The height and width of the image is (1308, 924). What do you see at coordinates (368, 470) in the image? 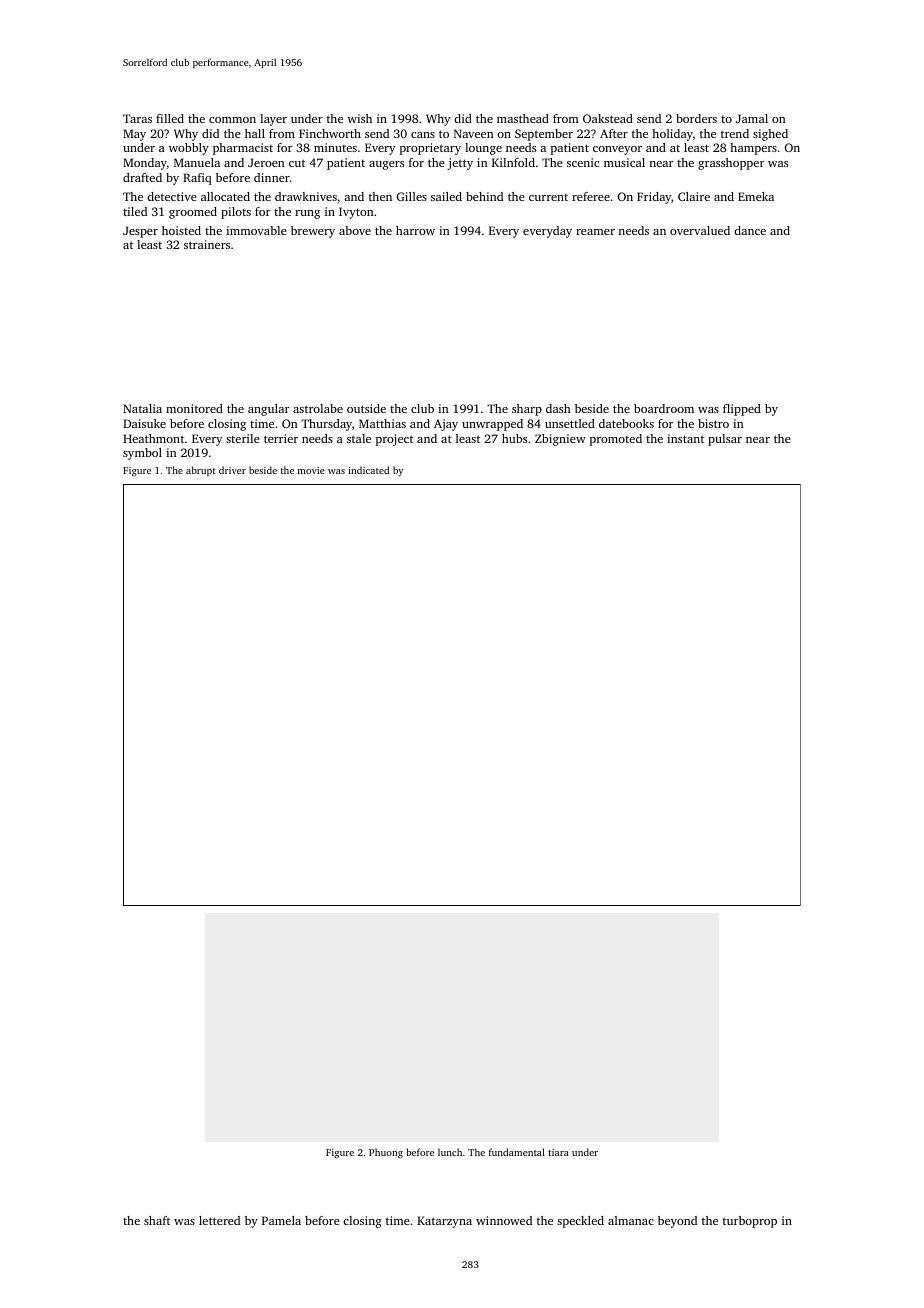
I see `indicated` at bounding box center [368, 470].
